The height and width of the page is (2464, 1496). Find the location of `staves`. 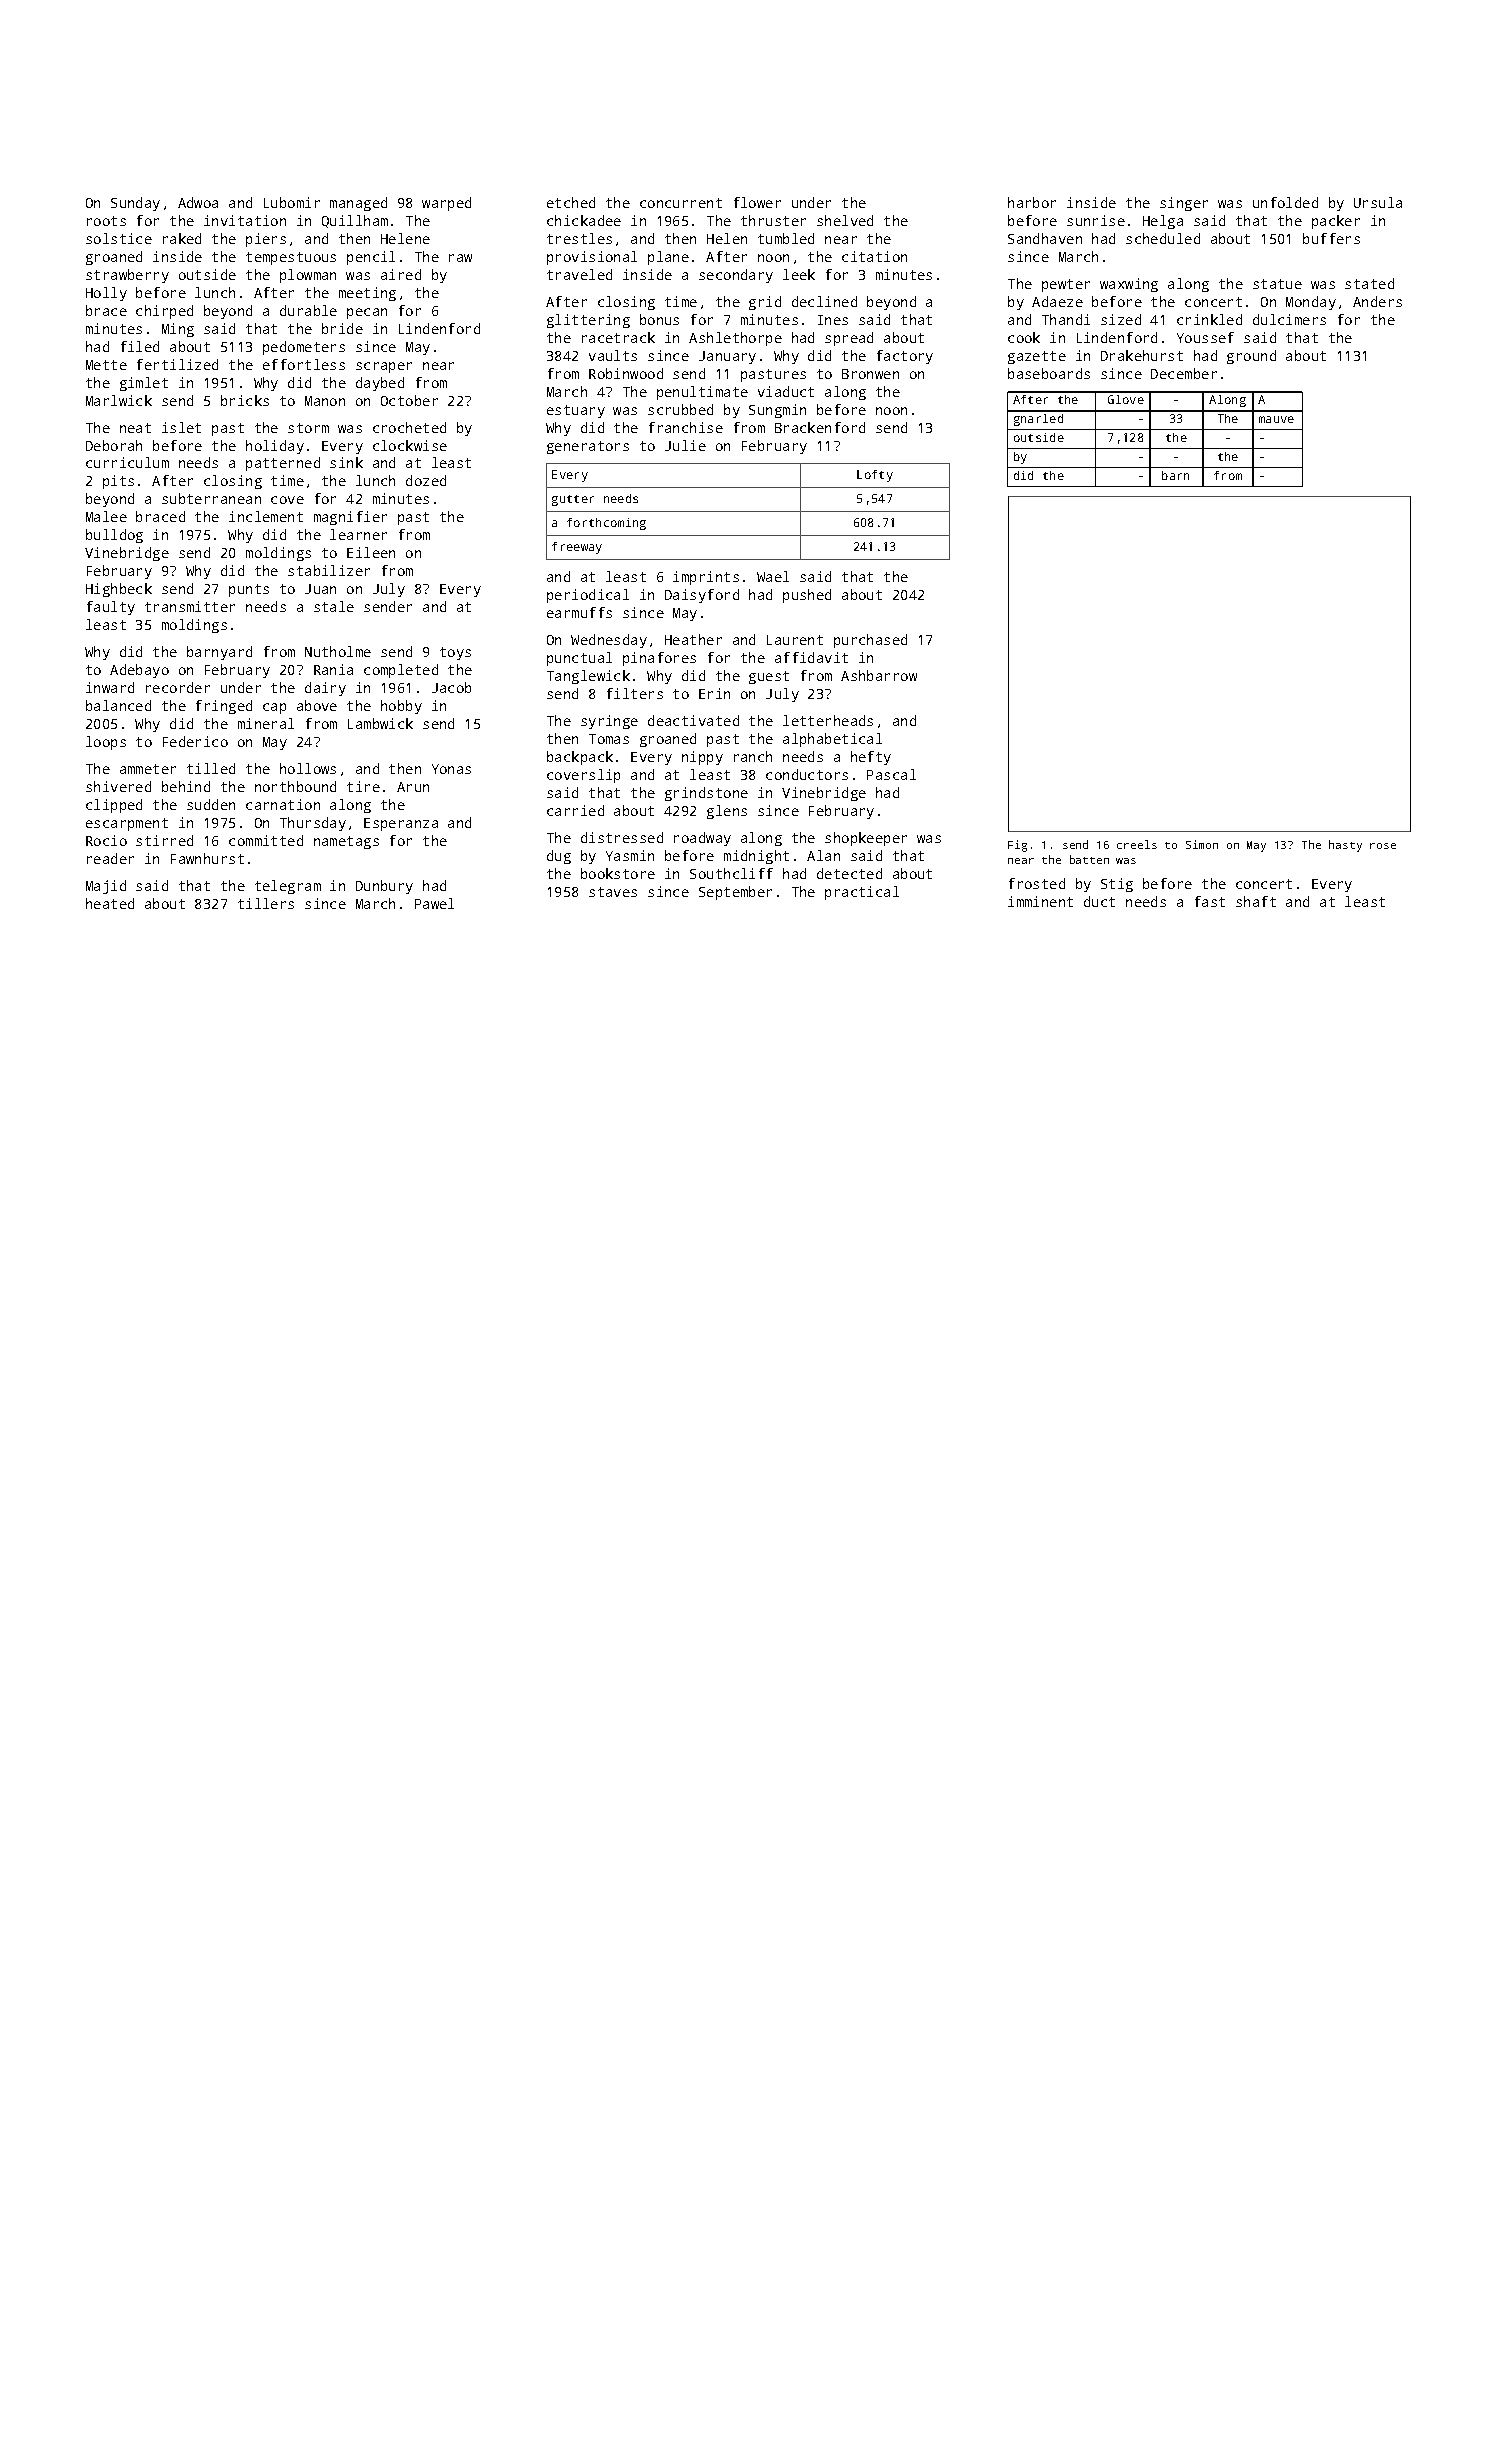

staves is located at coordinates (613, 892).
